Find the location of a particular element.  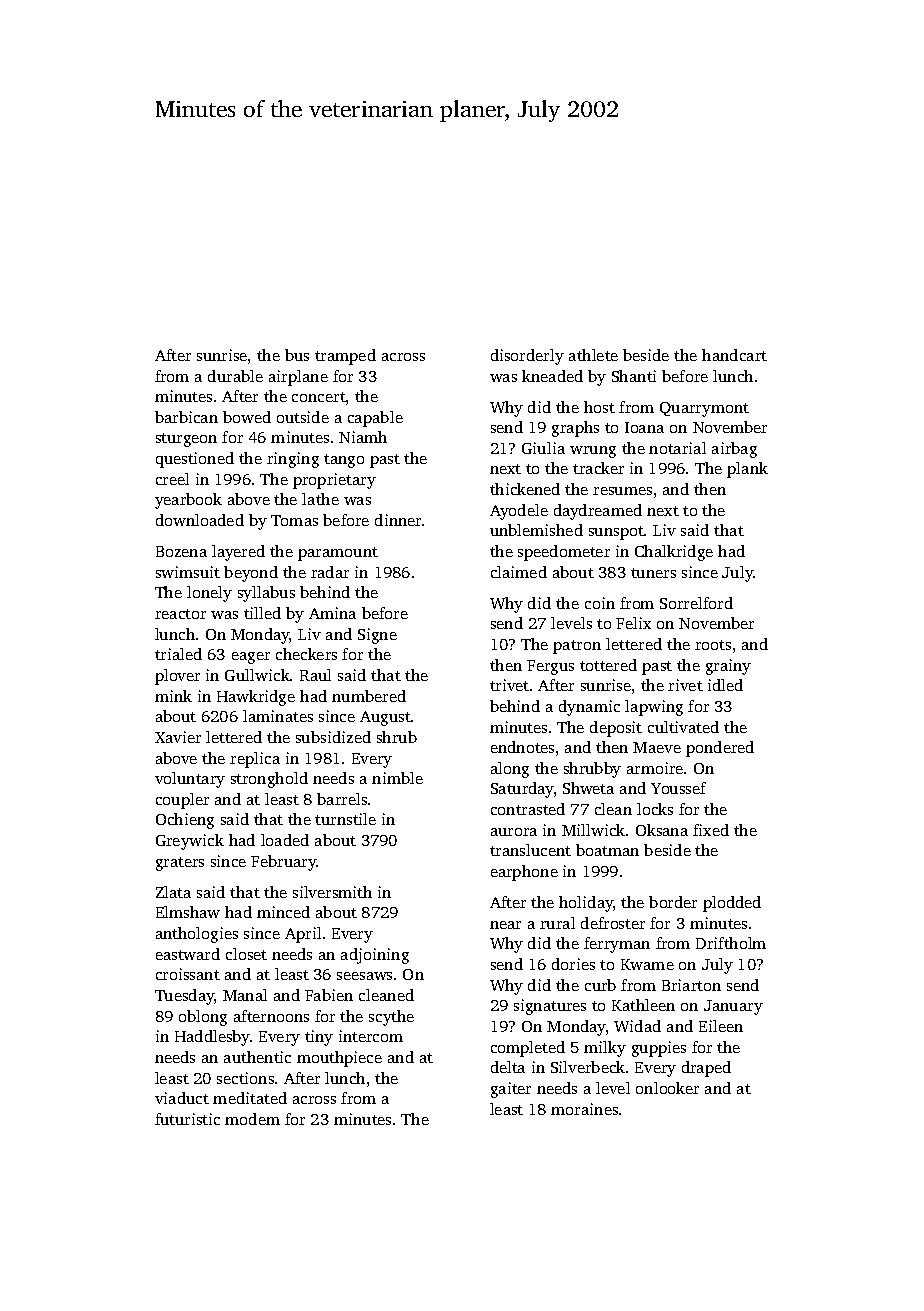

paramount is located at coordinates (338, 554).
